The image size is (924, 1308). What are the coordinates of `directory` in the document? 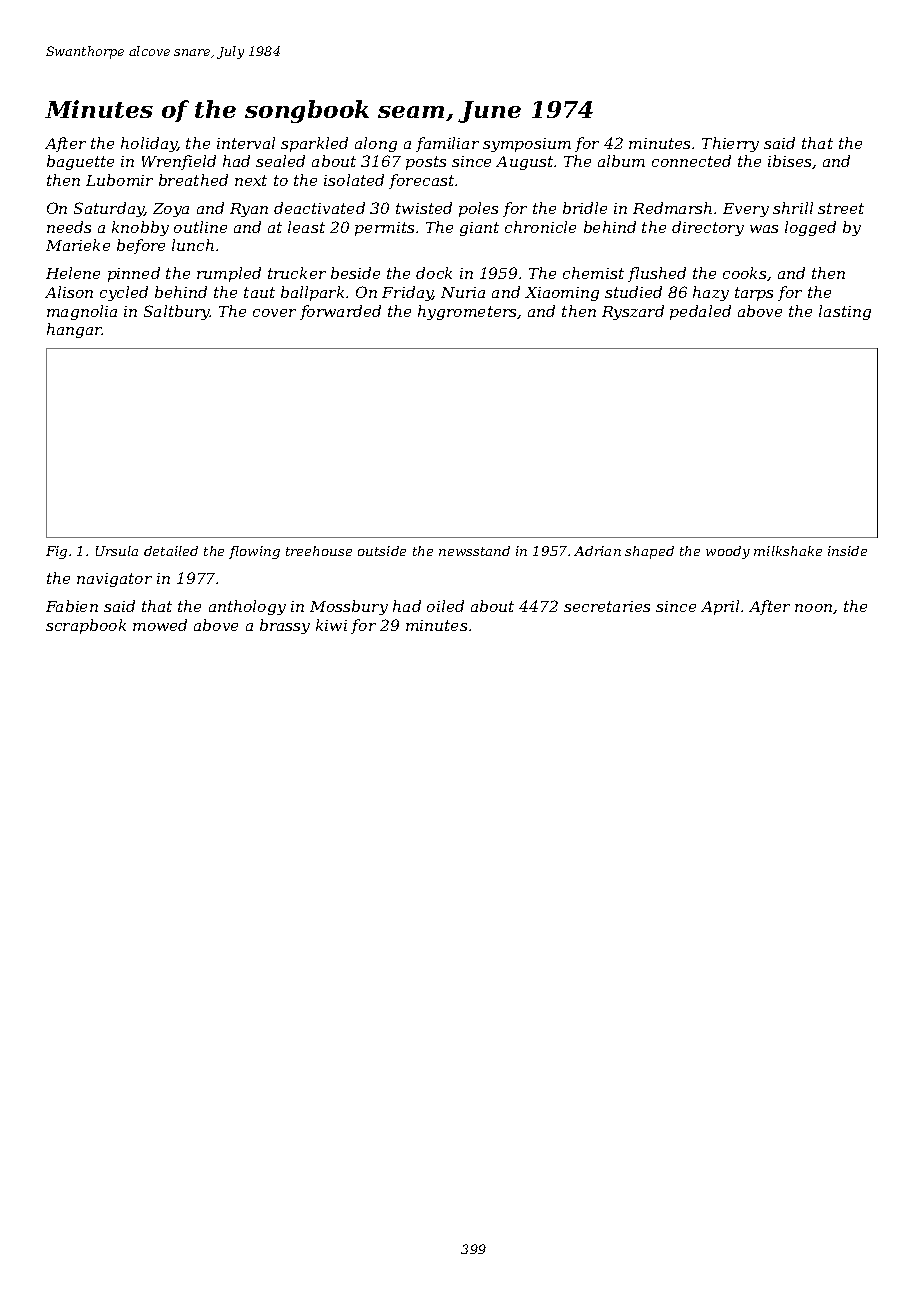 It's located at (708, 228).
